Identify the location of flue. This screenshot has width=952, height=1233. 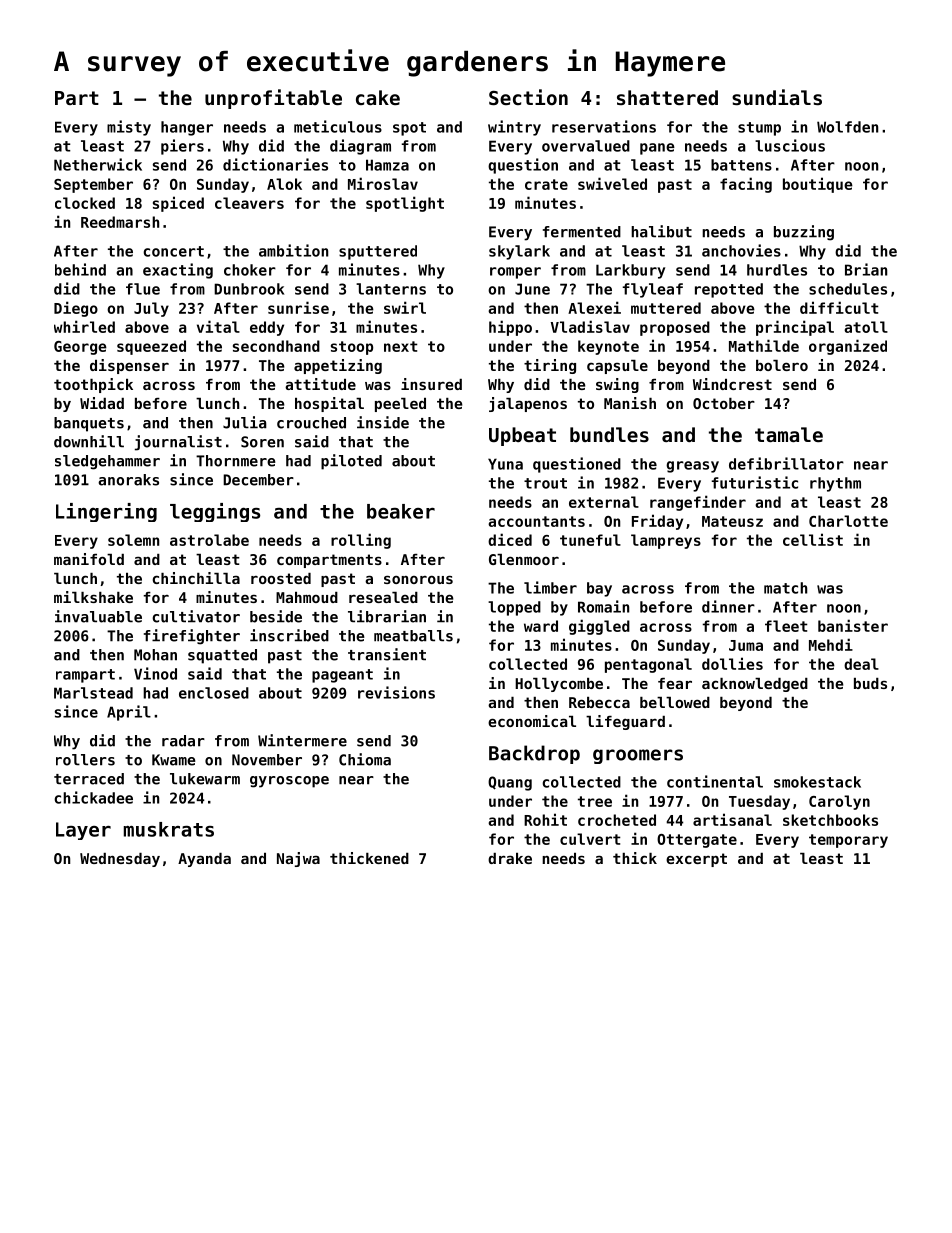
(143, 289).
